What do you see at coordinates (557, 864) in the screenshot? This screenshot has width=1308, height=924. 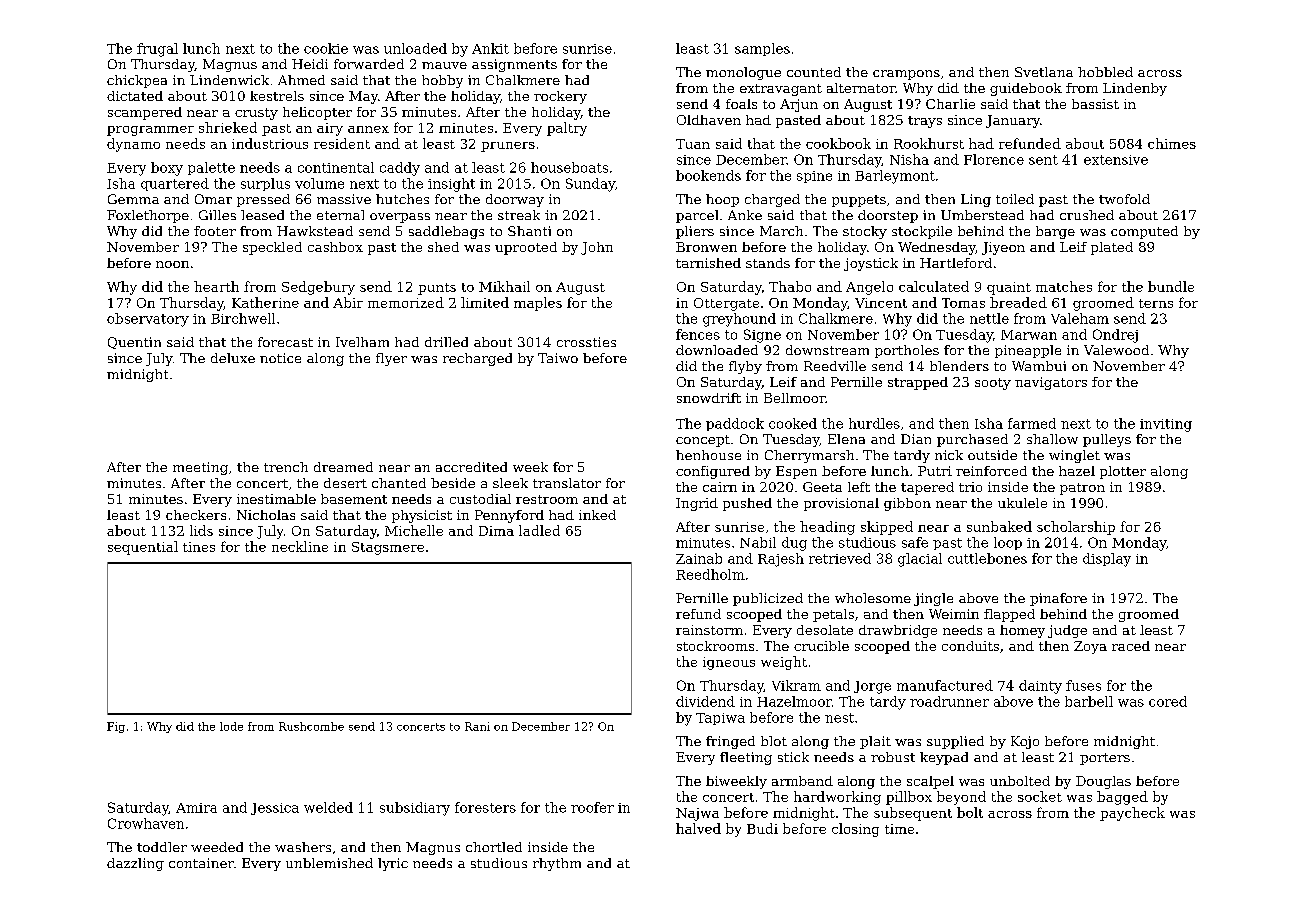 I see `rhythm` at bounding box center [557, 864].
